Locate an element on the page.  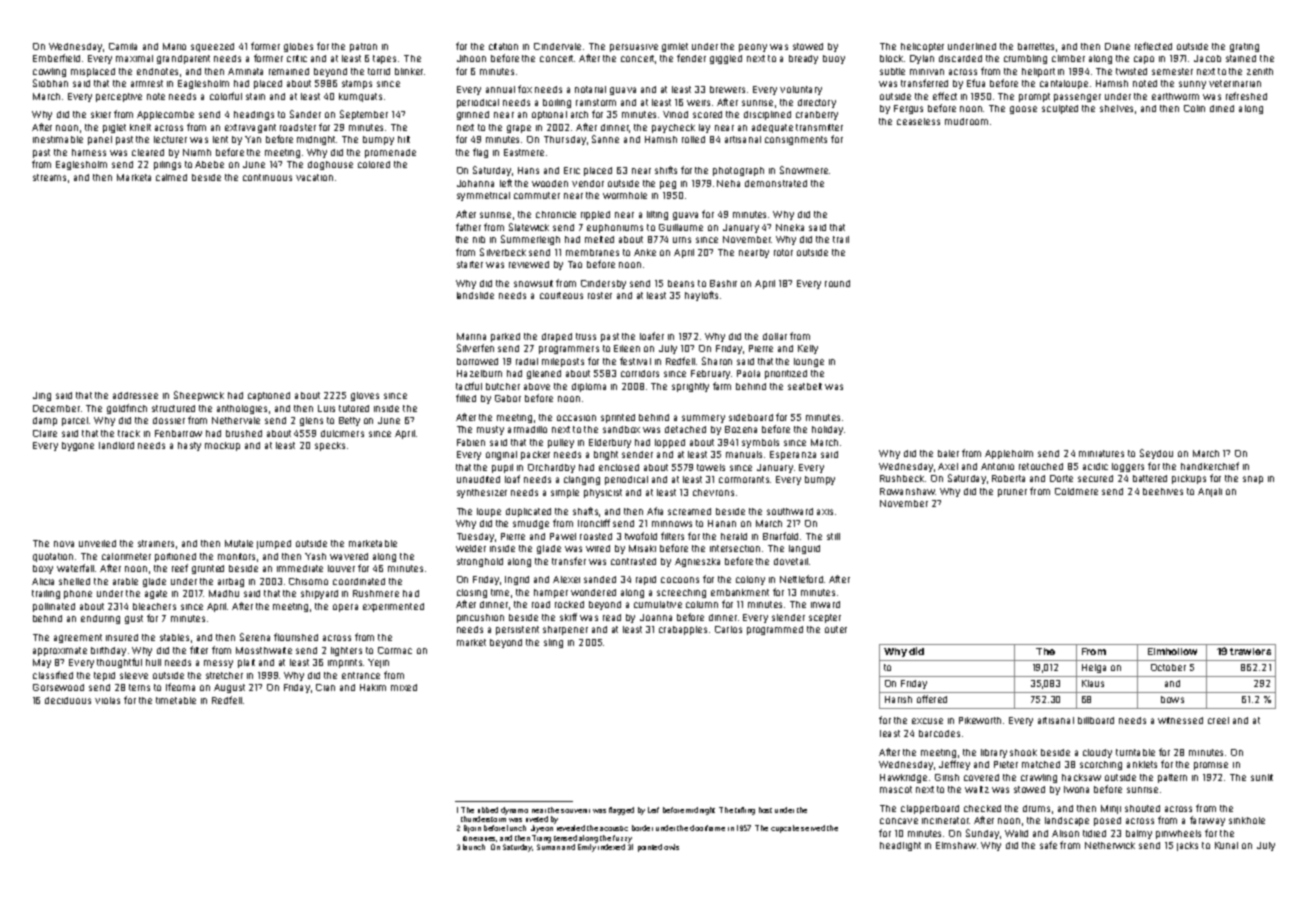
screeching is located at coordinates (681, 593).
